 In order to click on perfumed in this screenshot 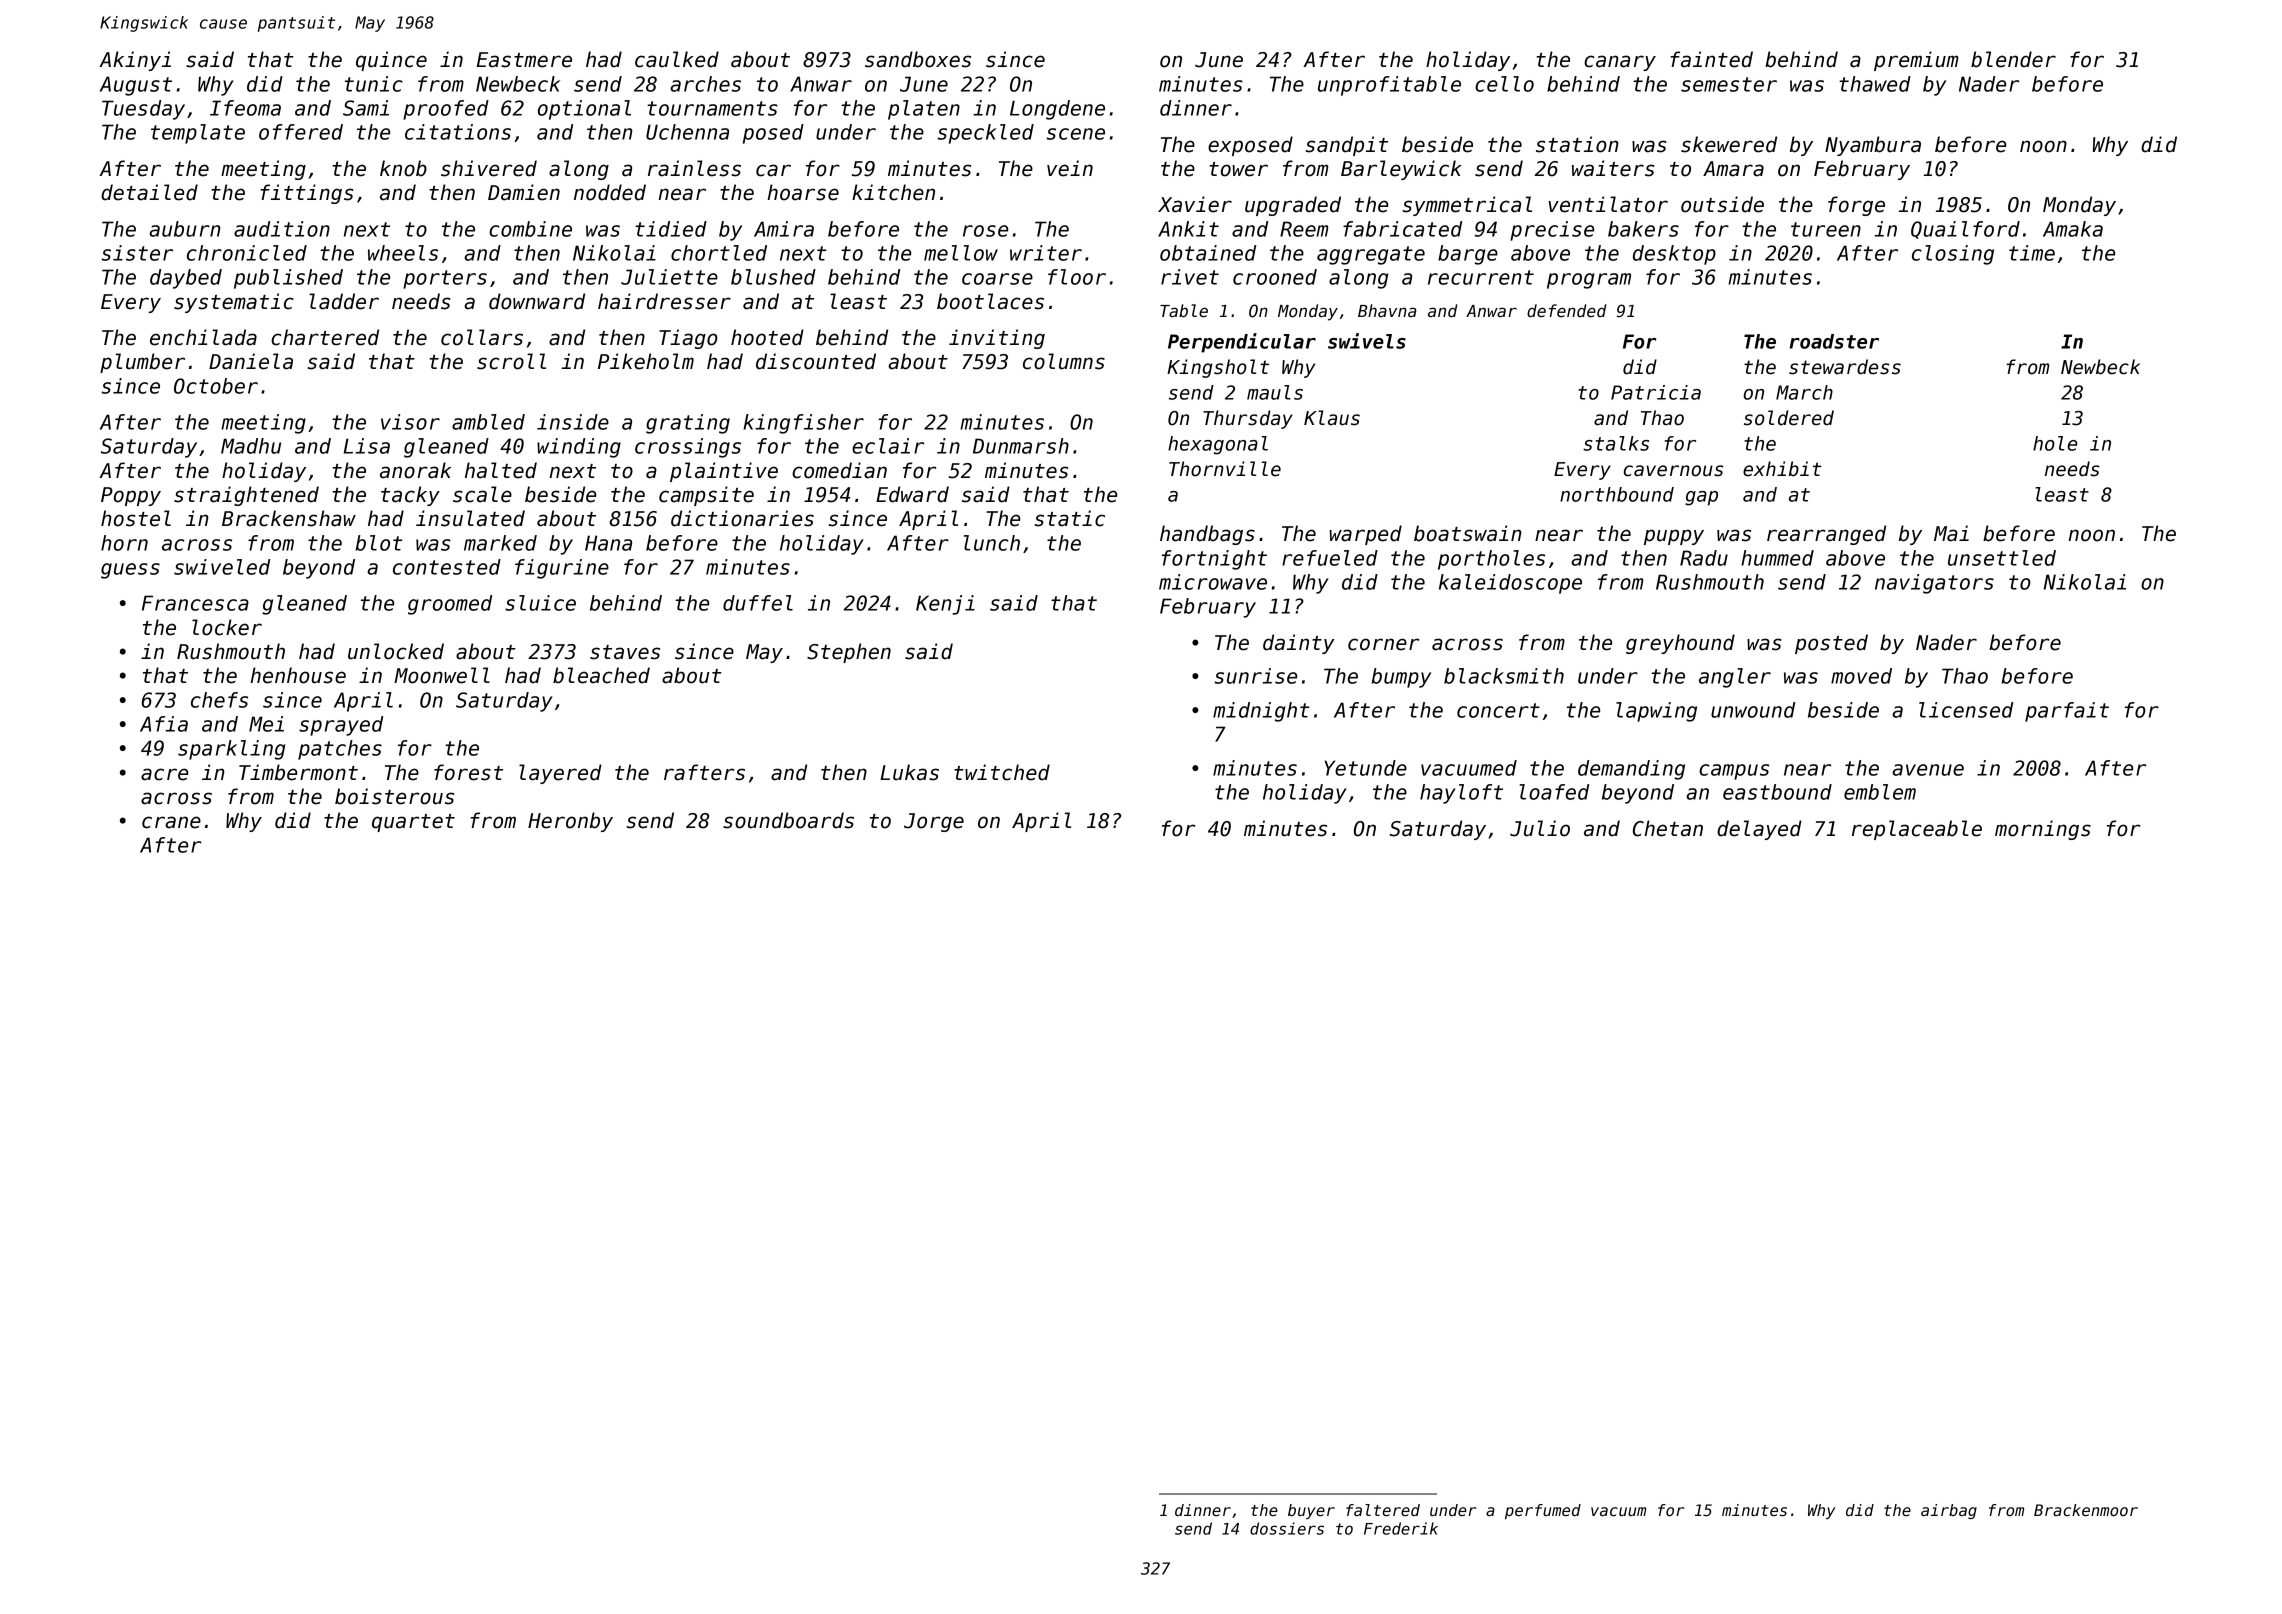, I will do `click(1543, 1511)`.
